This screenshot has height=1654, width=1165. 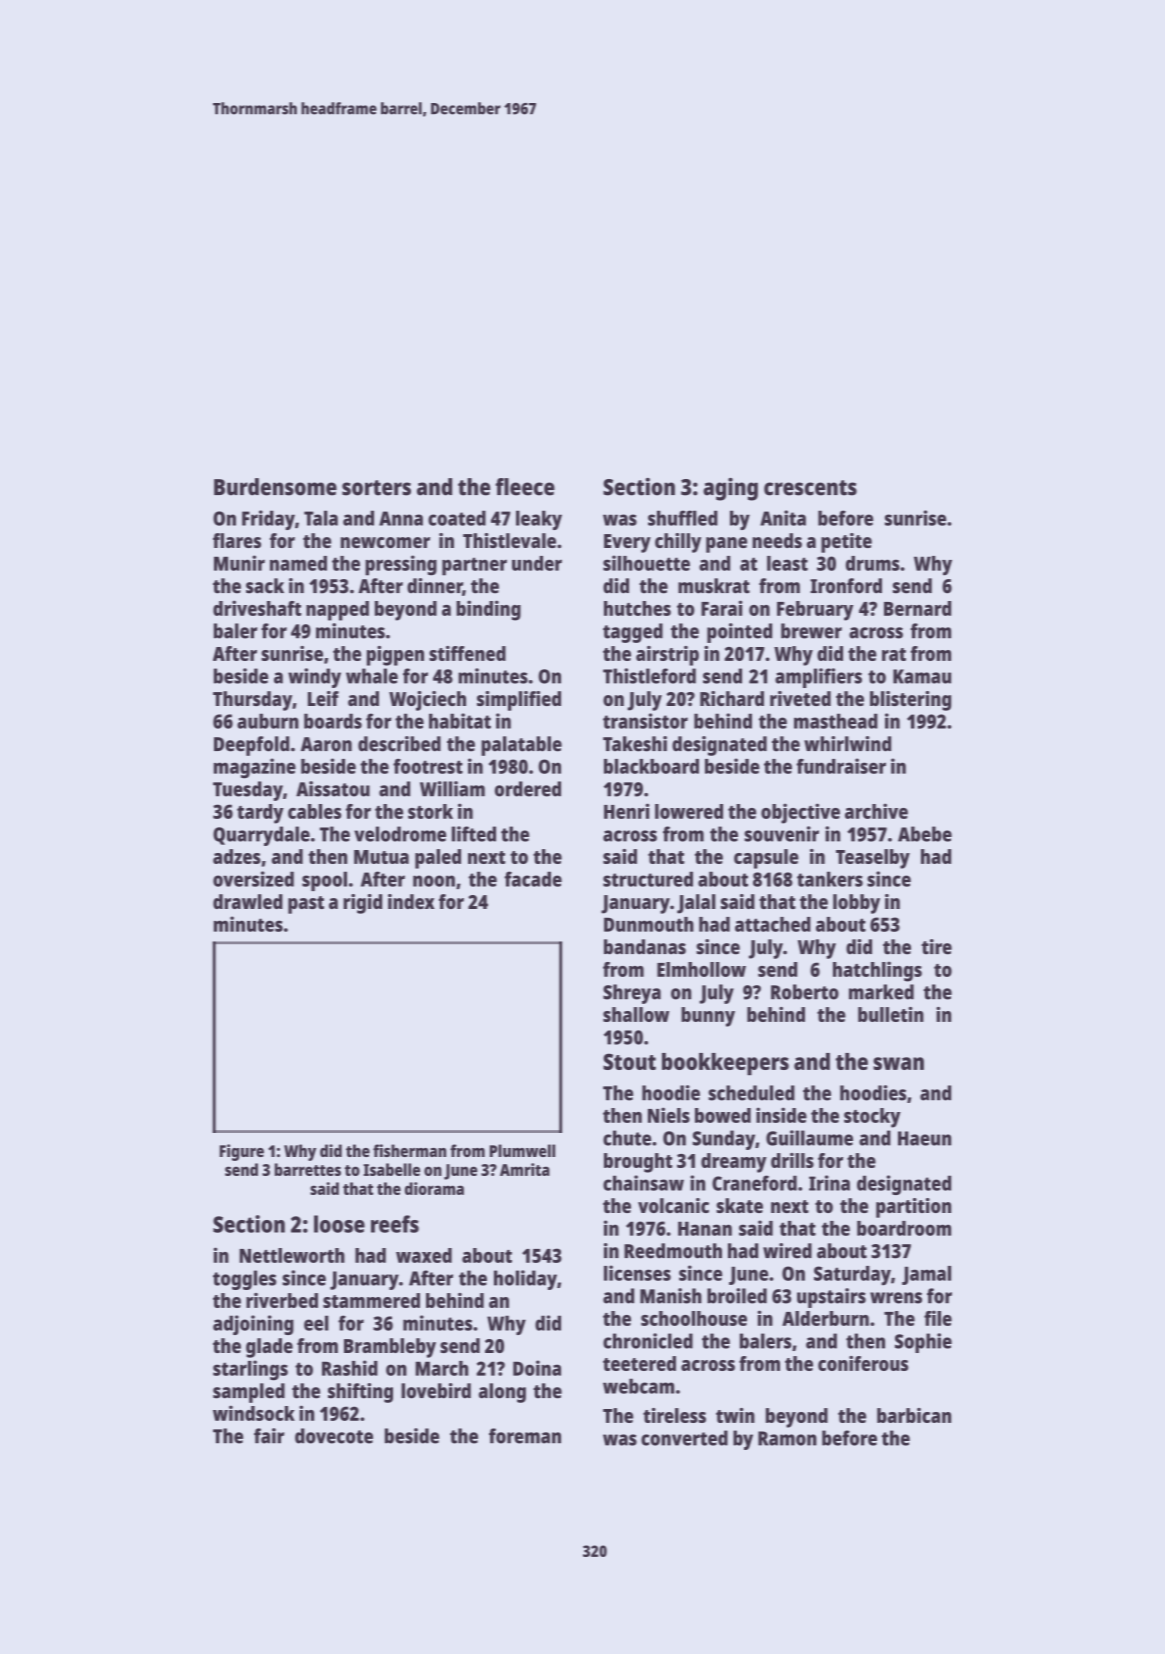 What do you see at coordinates (787, 1438) in the screenshot?
I see `Ramon` at bounding box center [787, 1438].
